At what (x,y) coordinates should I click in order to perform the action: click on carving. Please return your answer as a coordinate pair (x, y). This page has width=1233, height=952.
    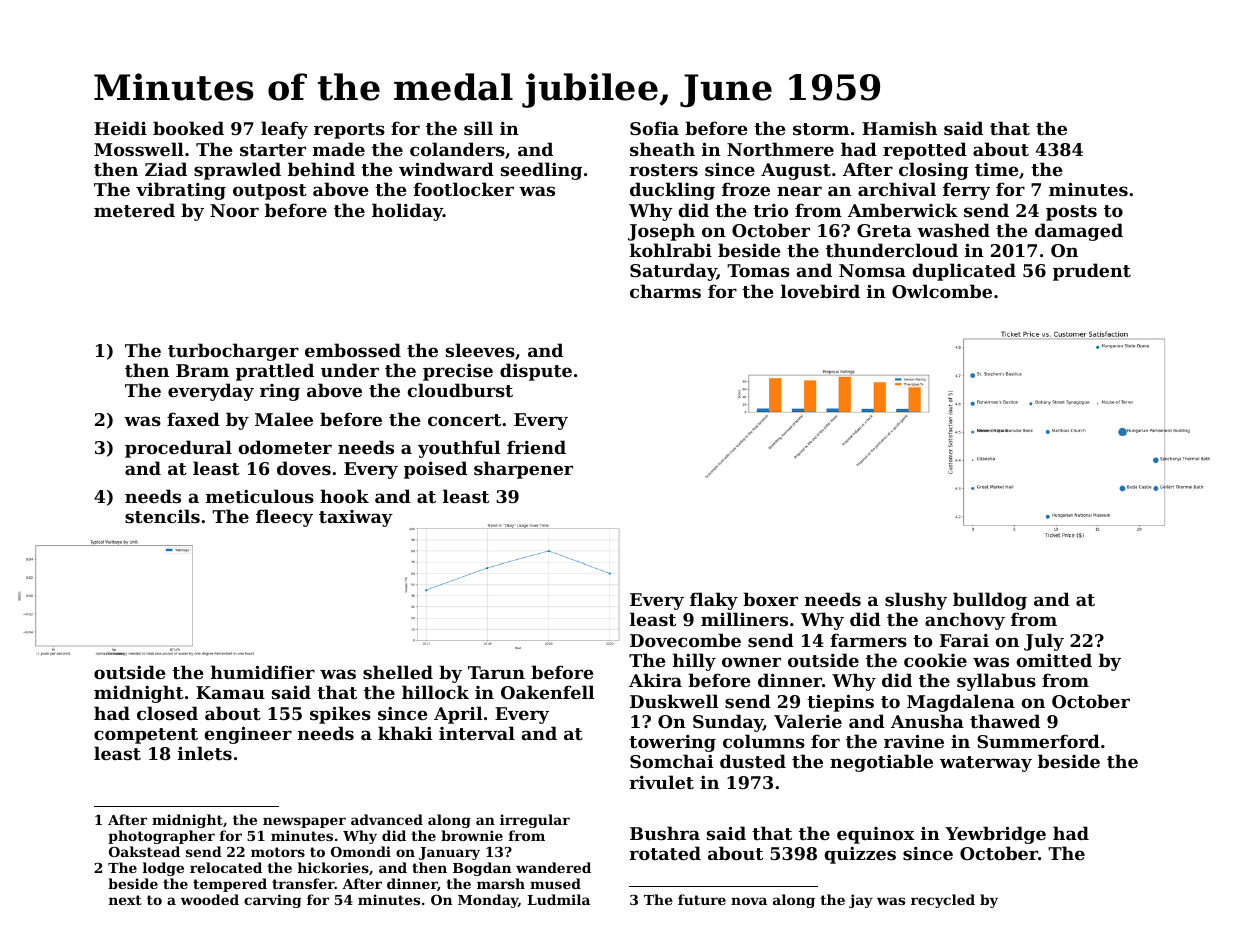
    Looking at the image, I should click on (272, 901).
